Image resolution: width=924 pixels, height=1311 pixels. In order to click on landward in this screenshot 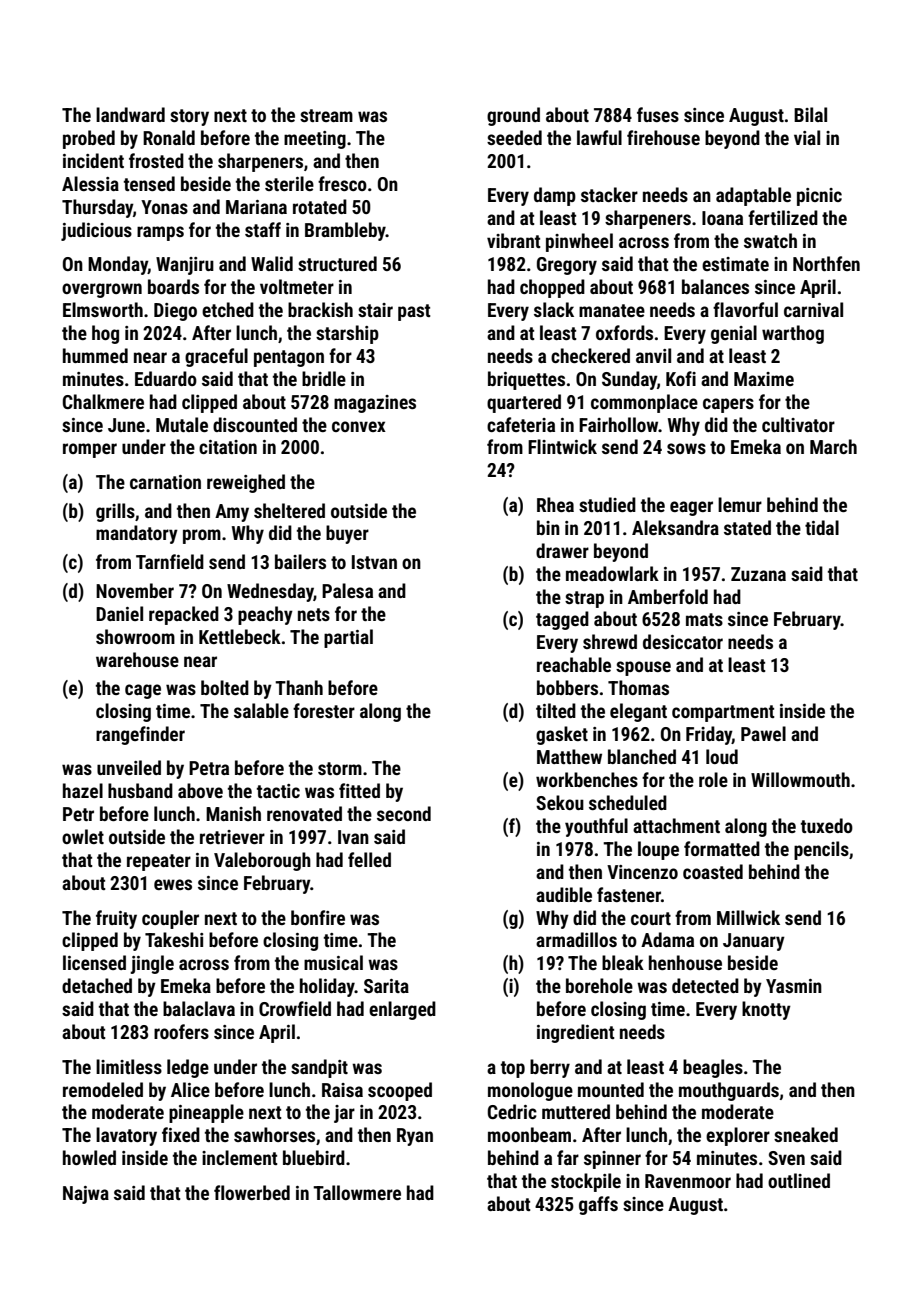, I will do `click(130, 114)`.
